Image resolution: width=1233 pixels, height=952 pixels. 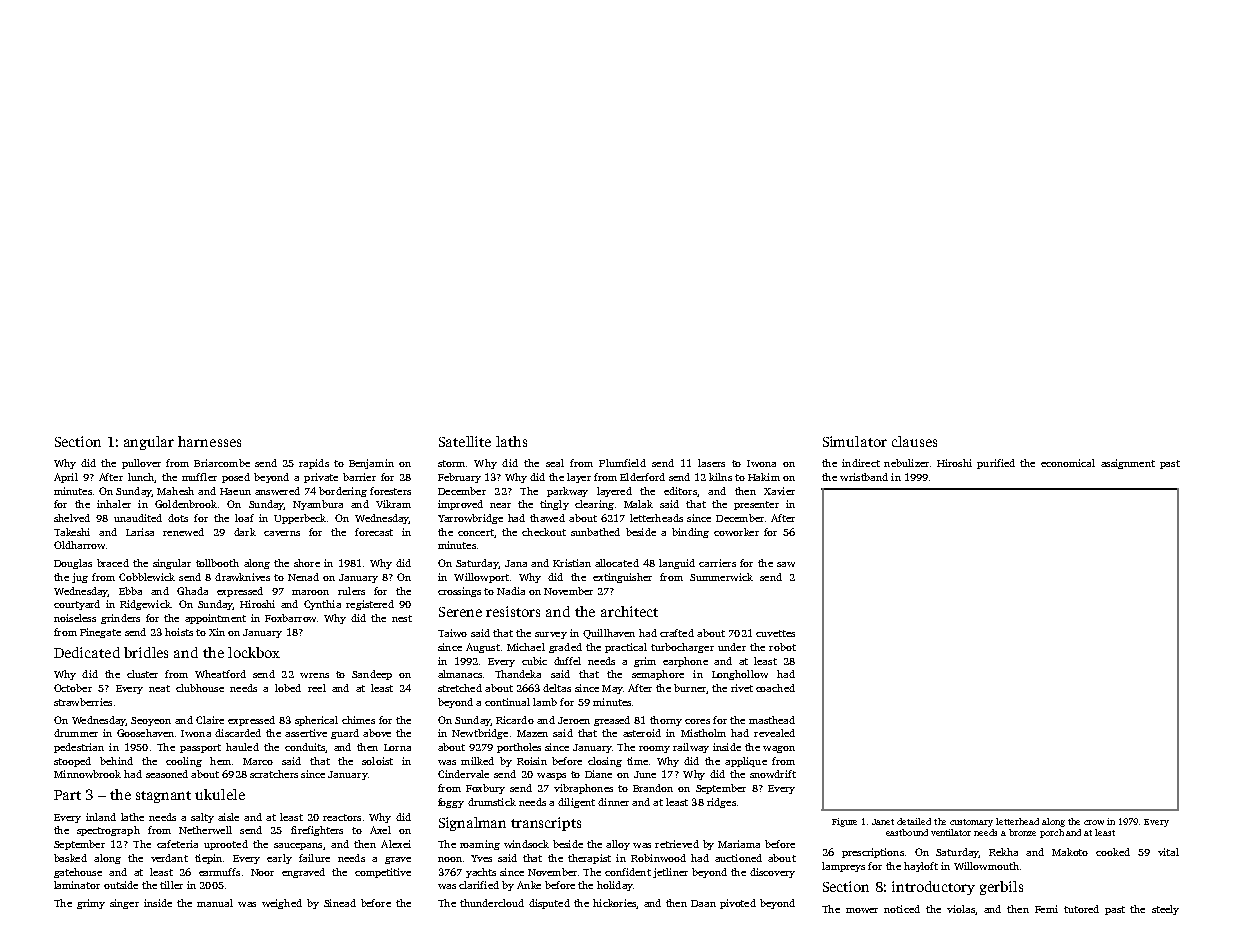 What do you see at coordinates (1001, 888) in the screenshot?
I see `gerbils` at bounding box center [1001, 888].
